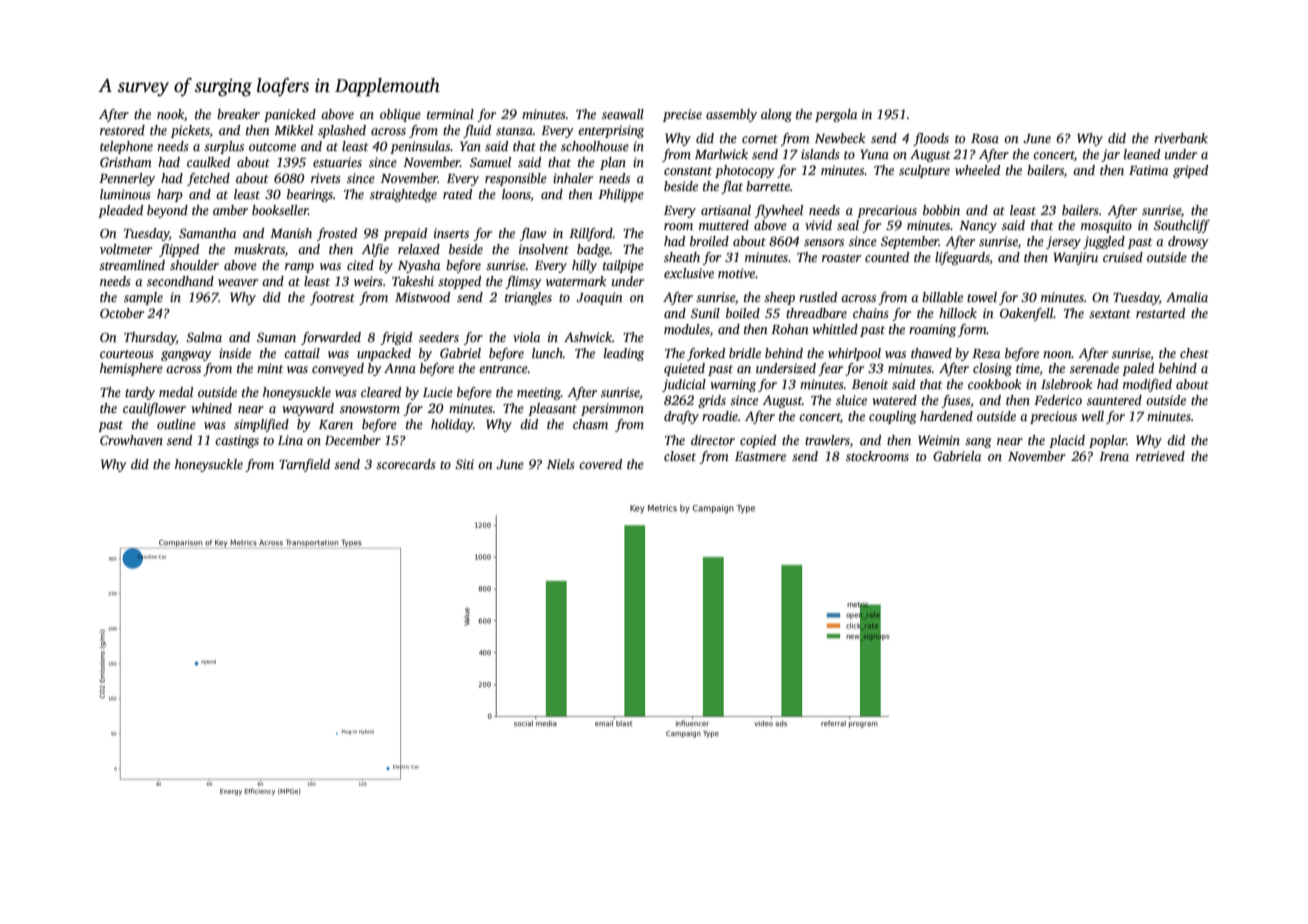 The image size is (1308, 924). I want to click on Pennerley, so click(127, 179).
